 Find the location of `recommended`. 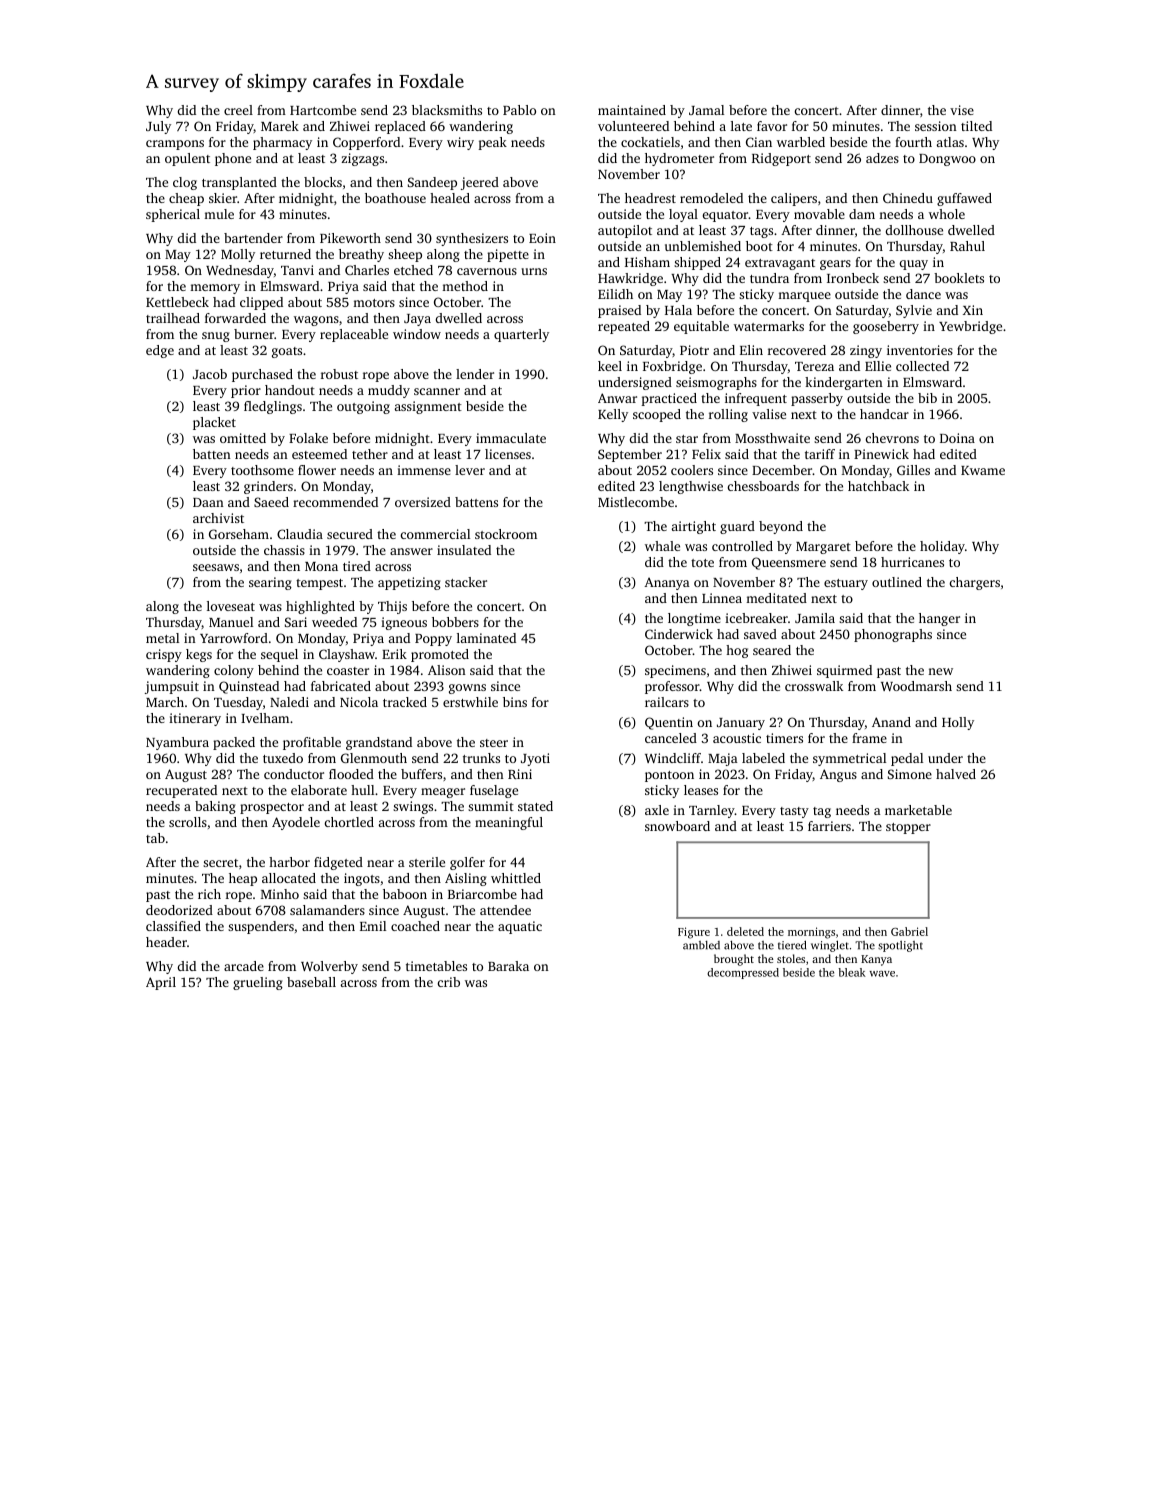

recommended is located at coordinates (335, 502).
